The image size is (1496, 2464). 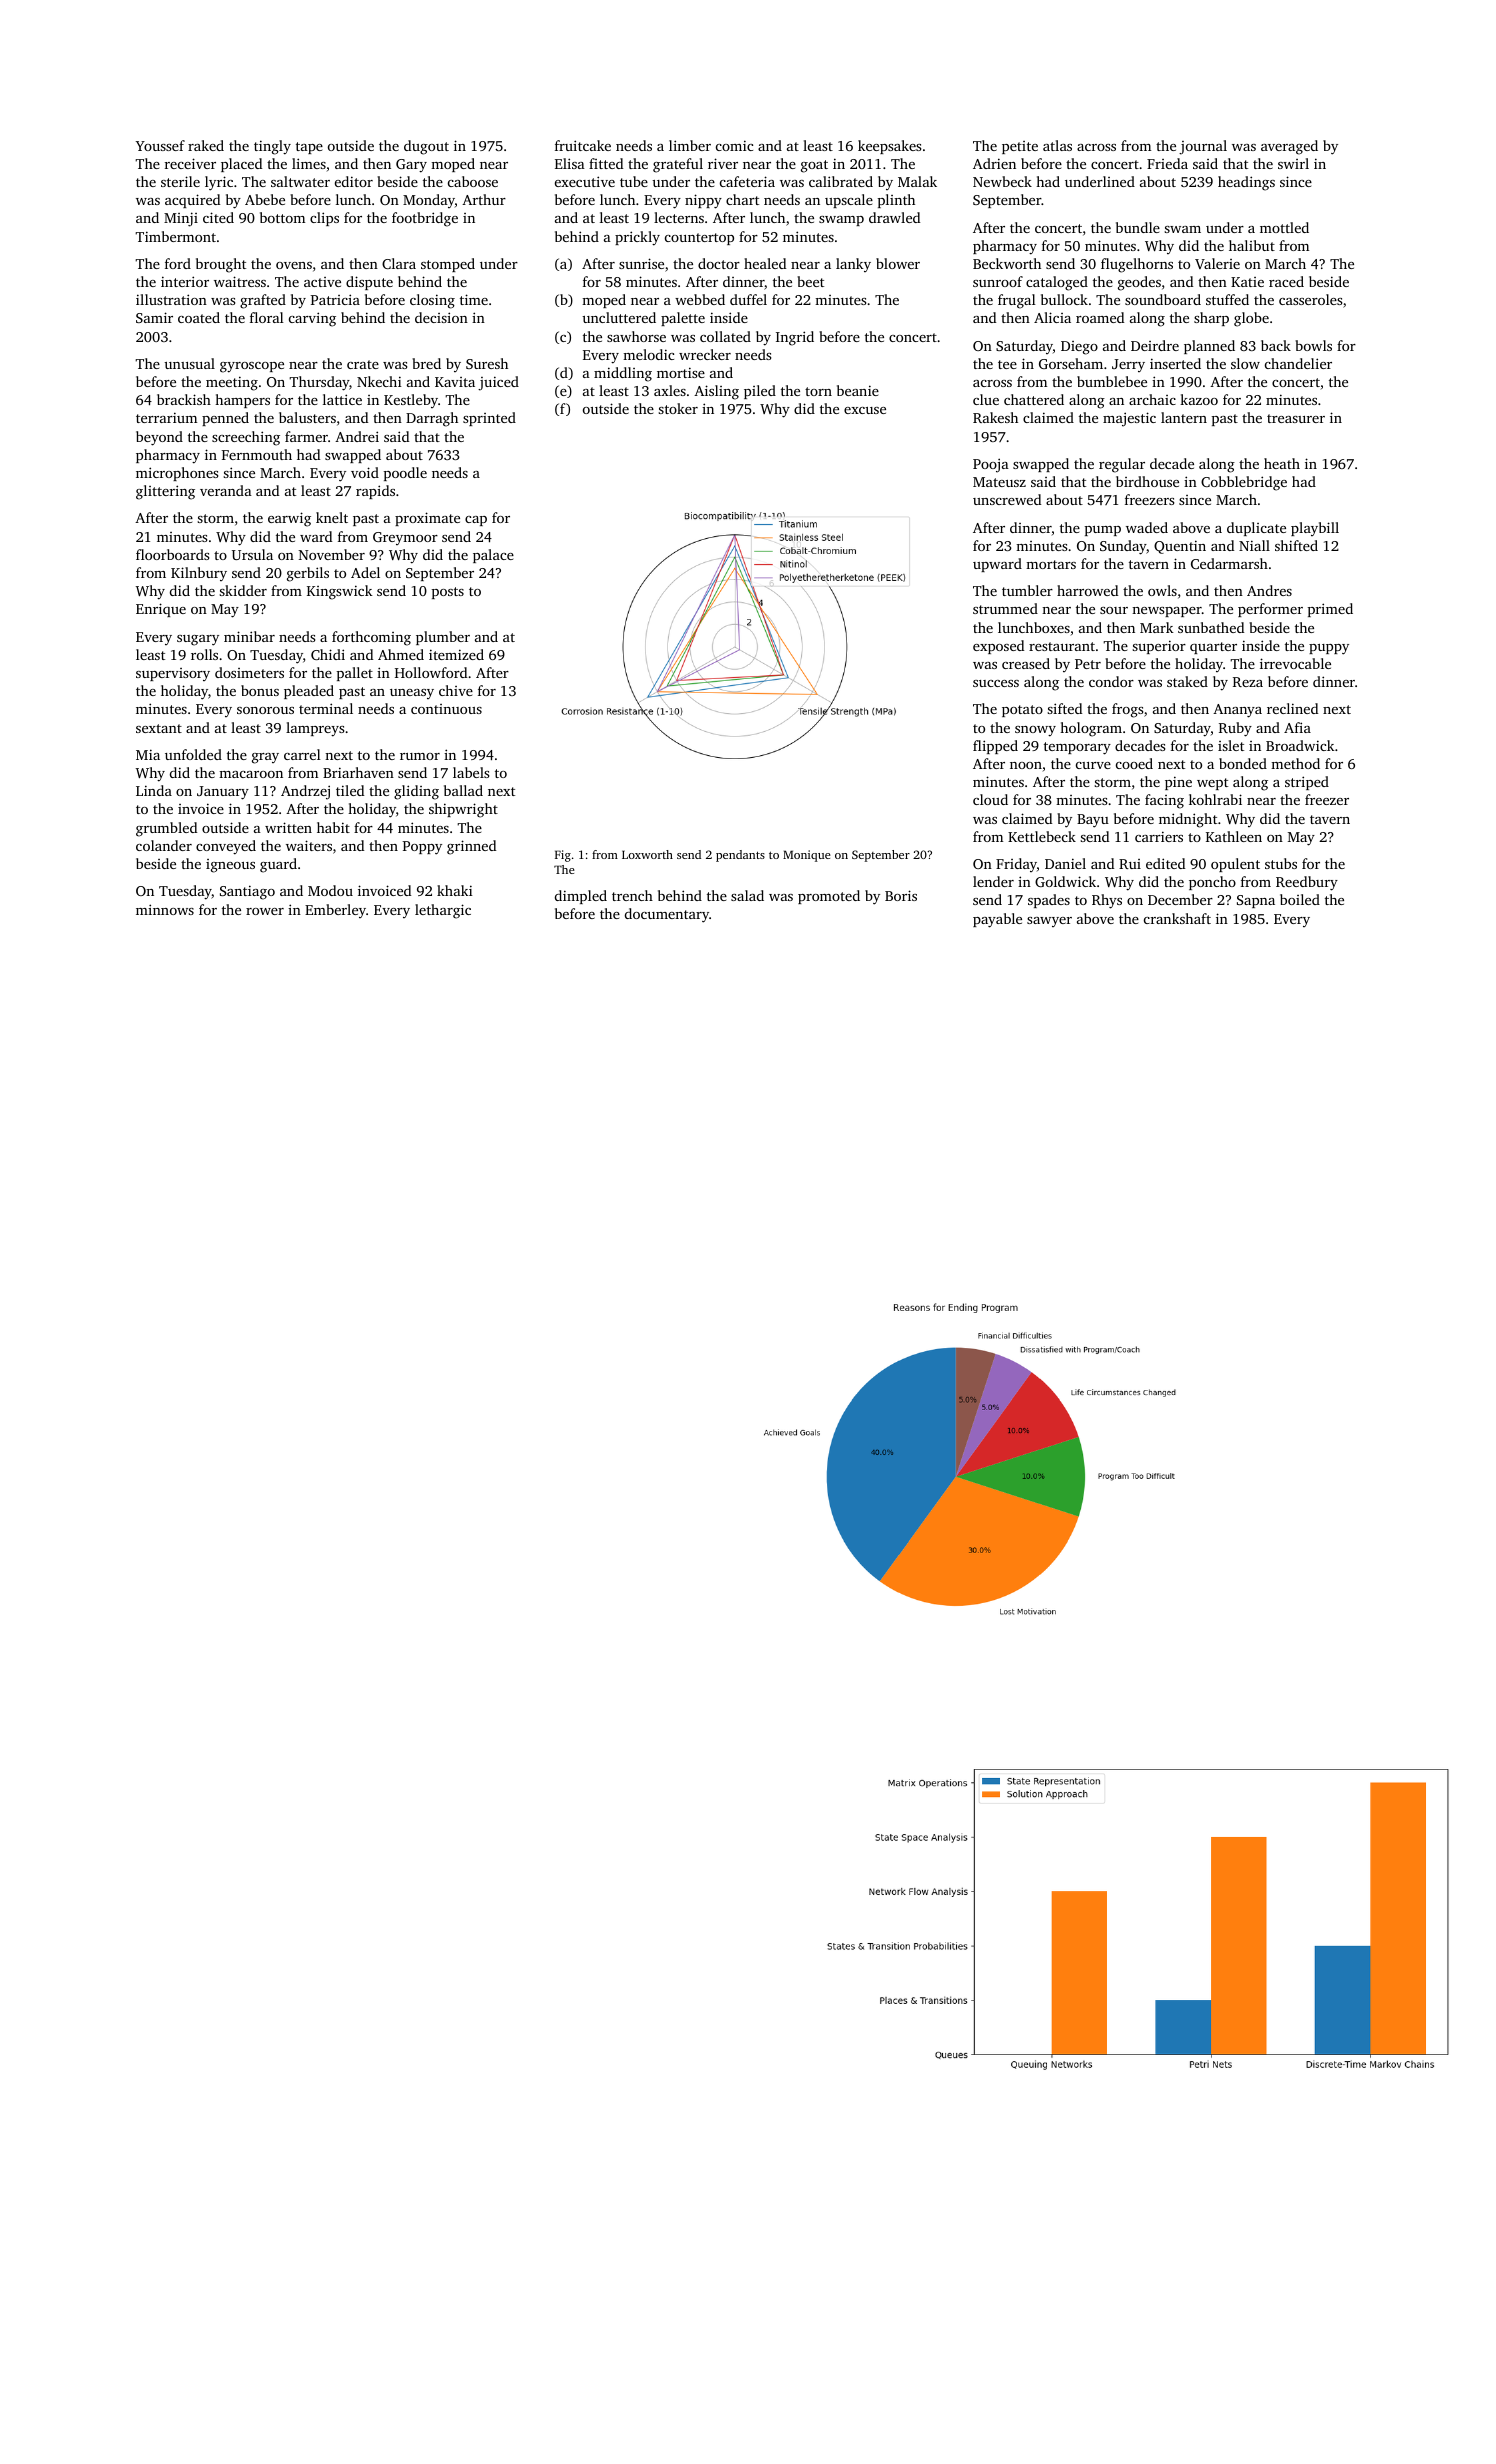 What do you see at coordinates (476, 521) in the page?
I see `cap` at bounding box center [476, 521].
